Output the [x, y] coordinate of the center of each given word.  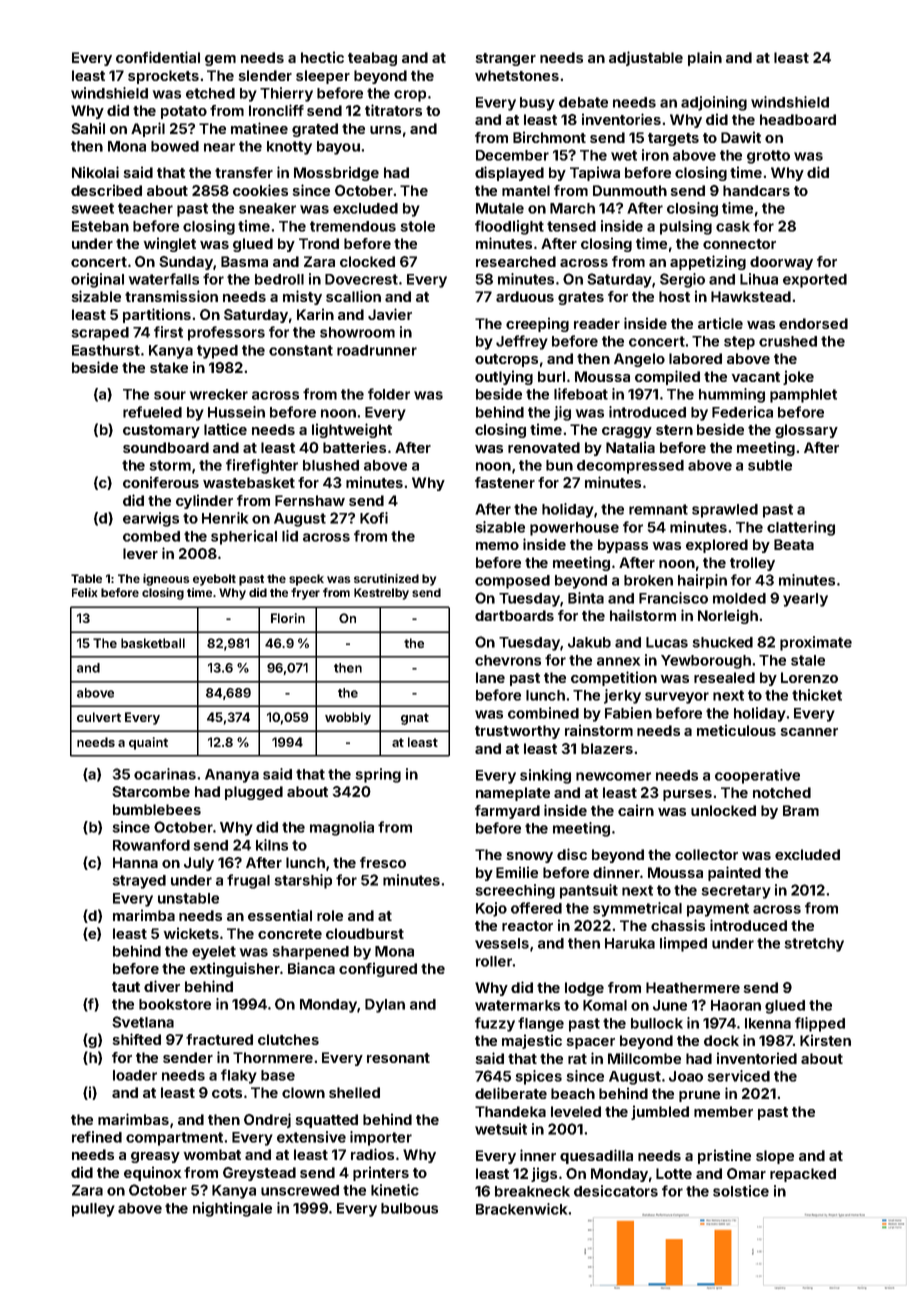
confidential [158, 57]
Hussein [236, 412]
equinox [152, 1173]
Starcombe [151, 791]
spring [378, 775]
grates [581, 298]
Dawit [741, 137]
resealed [724, 677]
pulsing [686, 227]
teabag [372, 59]
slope [775, 1157]
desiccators [616, 1191]
